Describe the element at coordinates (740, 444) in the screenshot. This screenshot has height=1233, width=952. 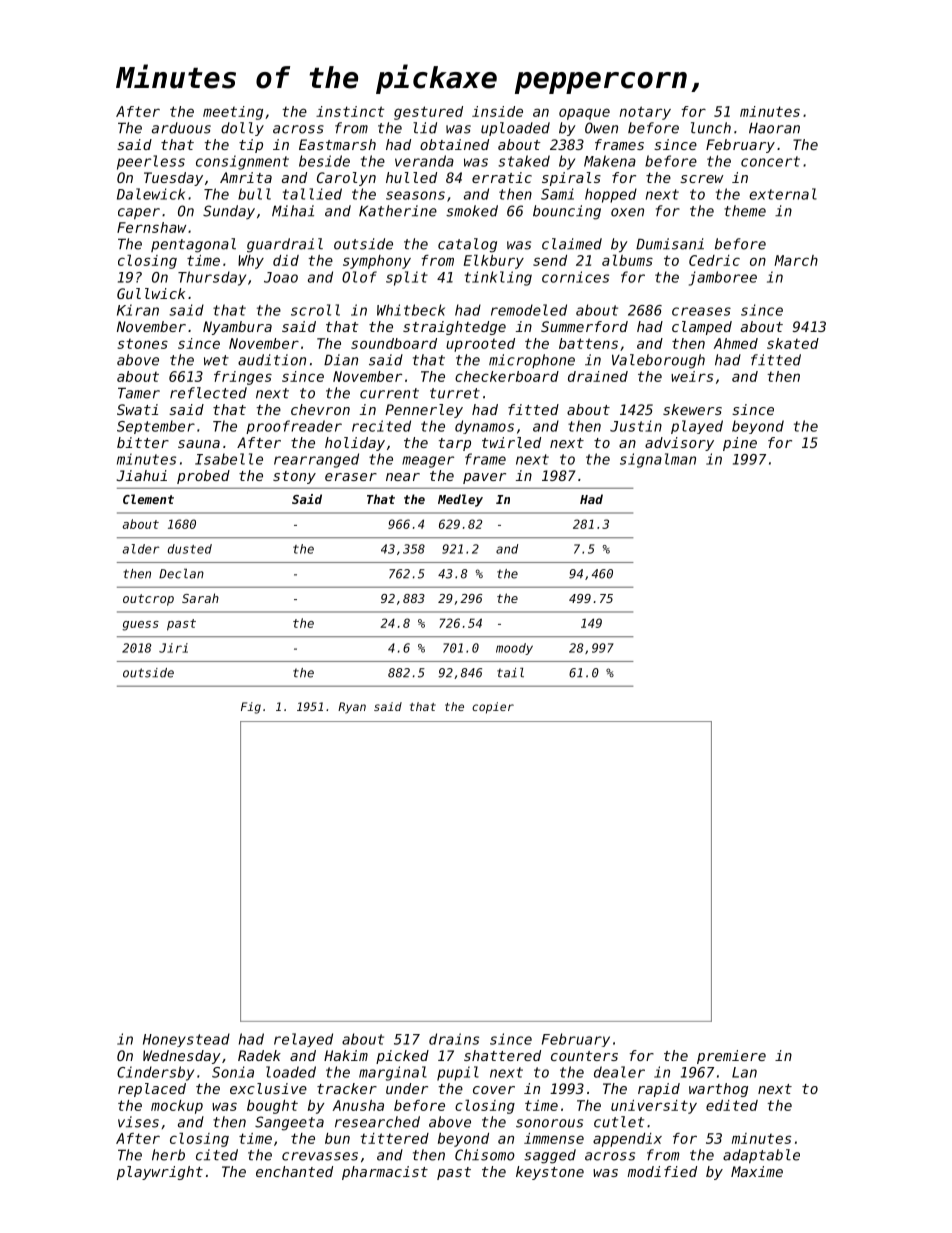
I see `pine` at that location.
